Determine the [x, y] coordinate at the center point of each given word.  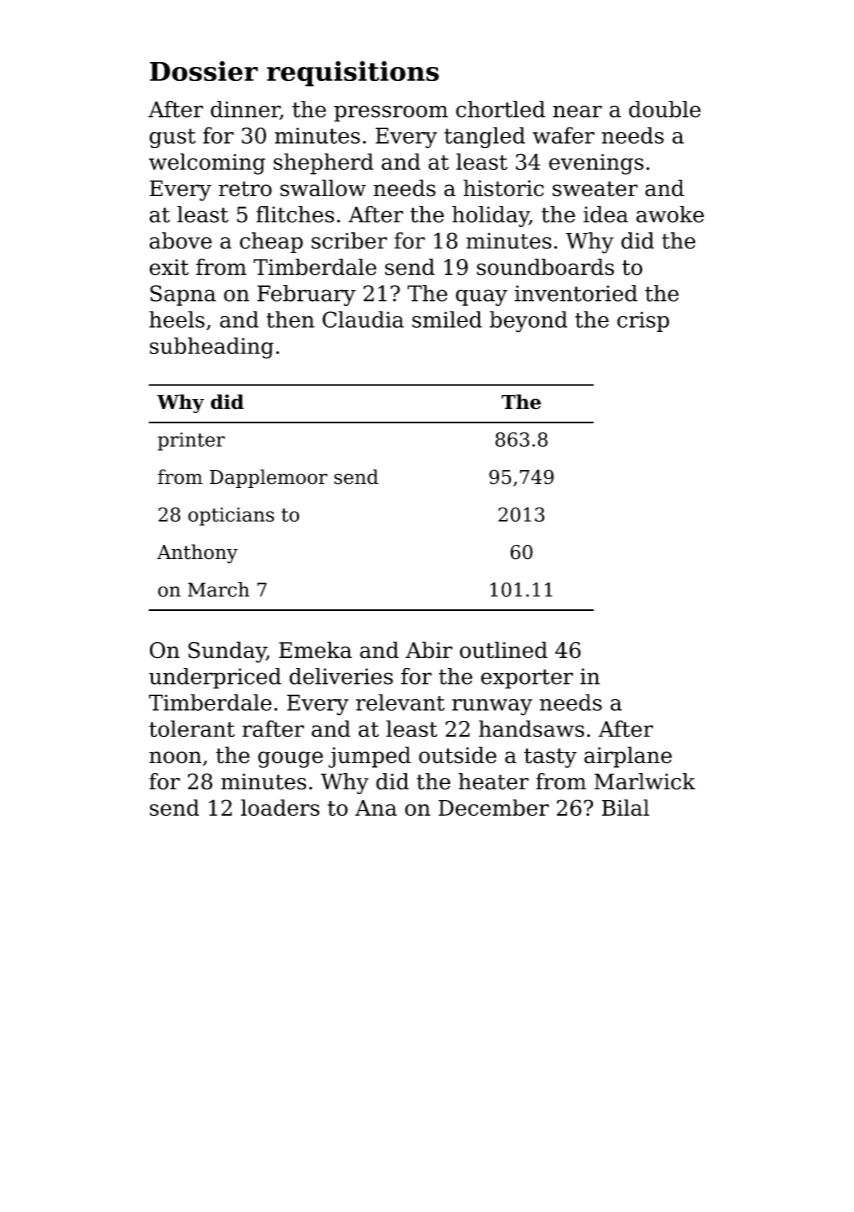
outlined [504, 650]
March [218, 589]
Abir [429, 650]
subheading [212, 348]
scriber [349, 240]
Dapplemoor [269, 478]
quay [482, 297]
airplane [628, 757]
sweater [595, 189]
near [577, 111]
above [180, 240]
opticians [231, 516]
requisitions [353, 74]
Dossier [204, 71]
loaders [280, 807]
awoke [670, 214]
